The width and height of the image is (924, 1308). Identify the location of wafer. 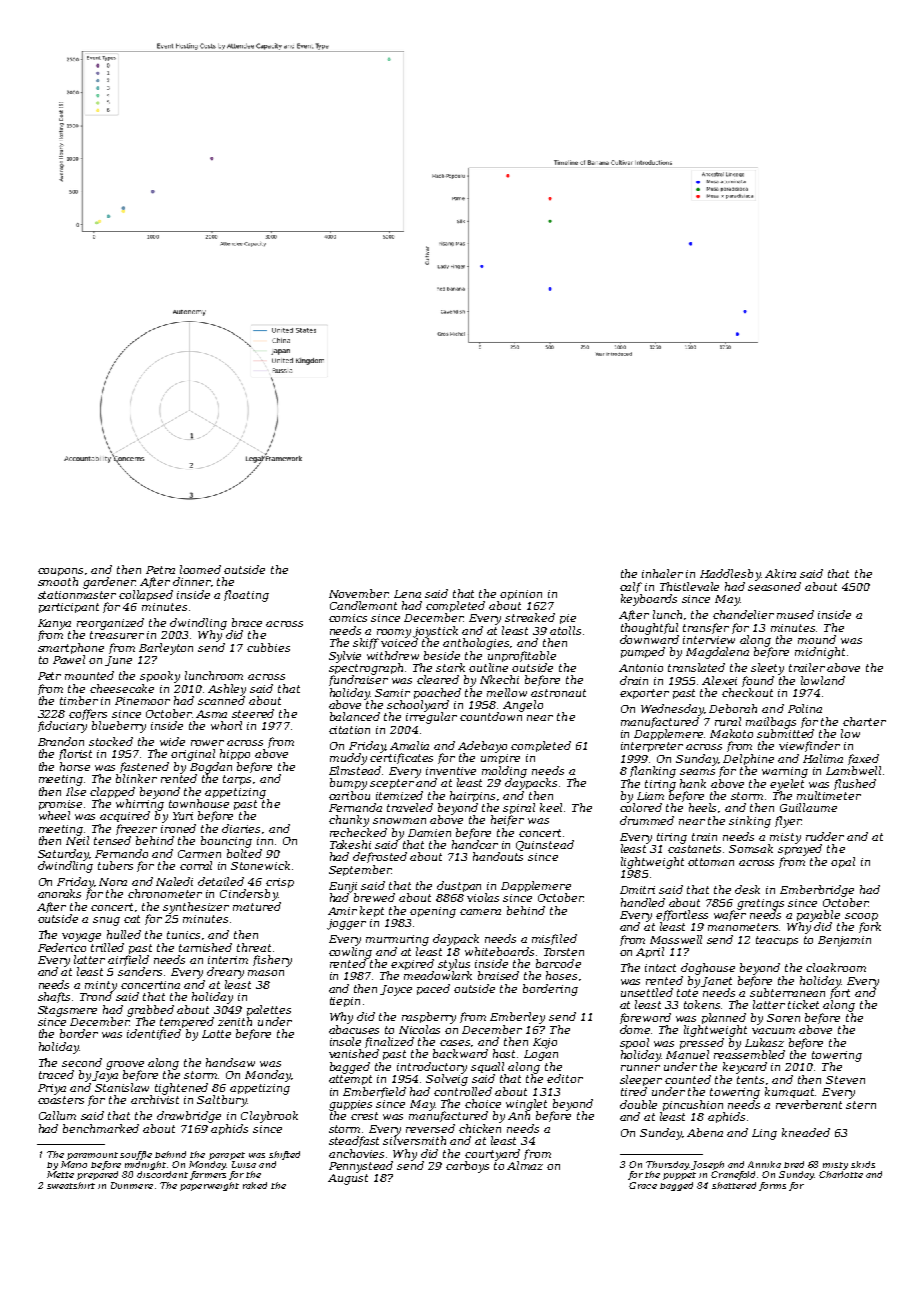
(730, 915).
